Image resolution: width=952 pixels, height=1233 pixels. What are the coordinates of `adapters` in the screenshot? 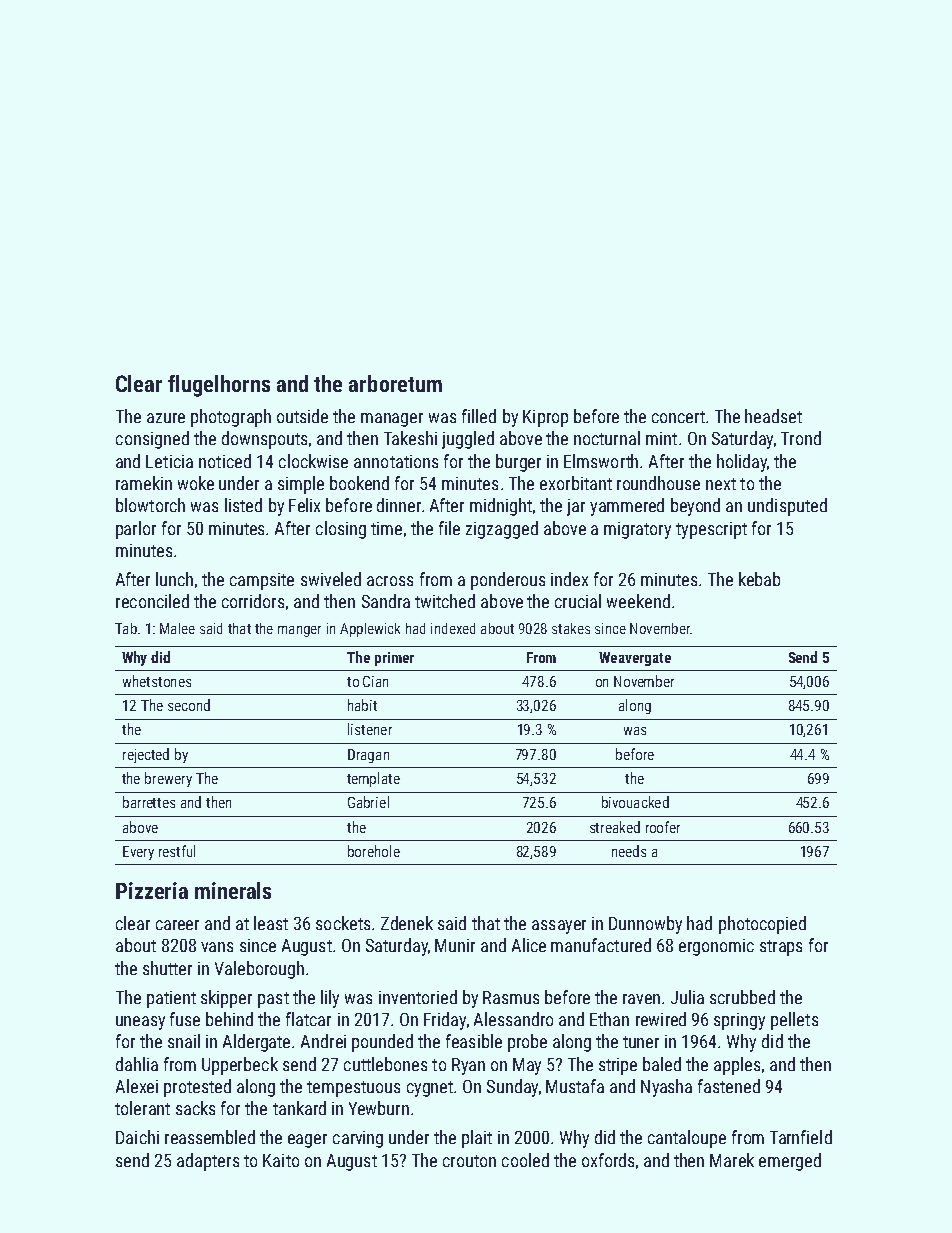 It's located at (208, 1162).
